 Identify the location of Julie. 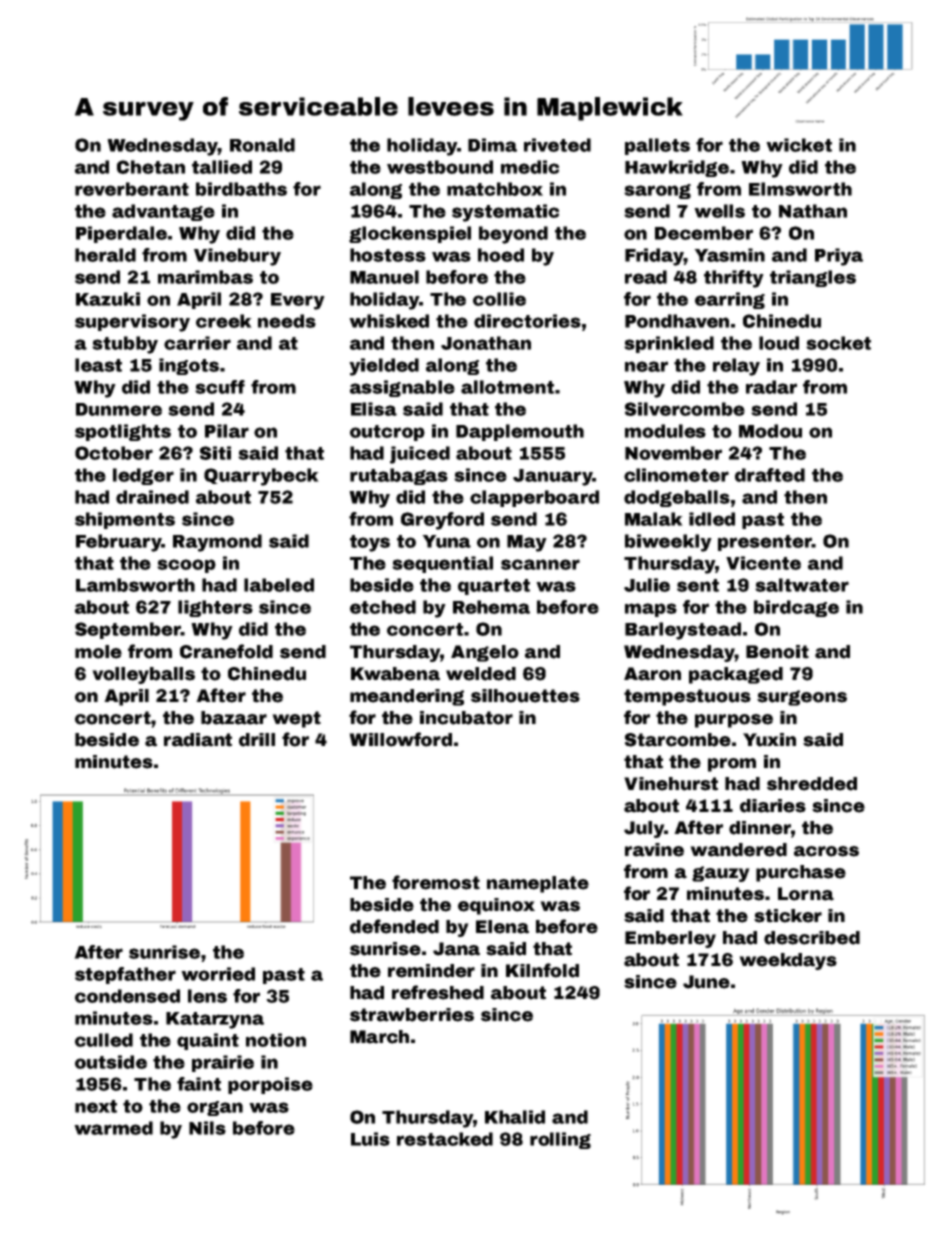
(647, 585).
